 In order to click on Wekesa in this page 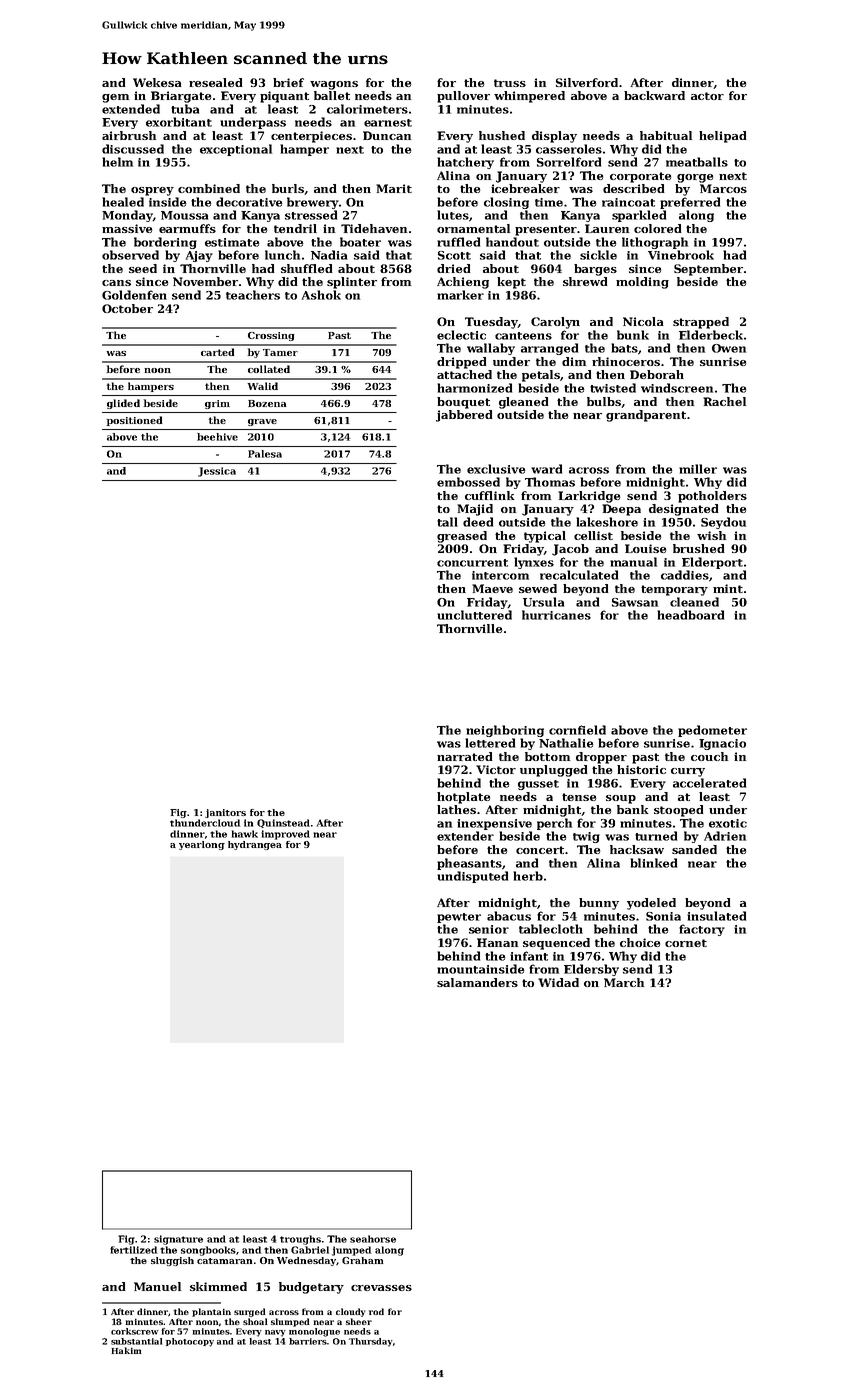, I will do `click(157, 82)`.
